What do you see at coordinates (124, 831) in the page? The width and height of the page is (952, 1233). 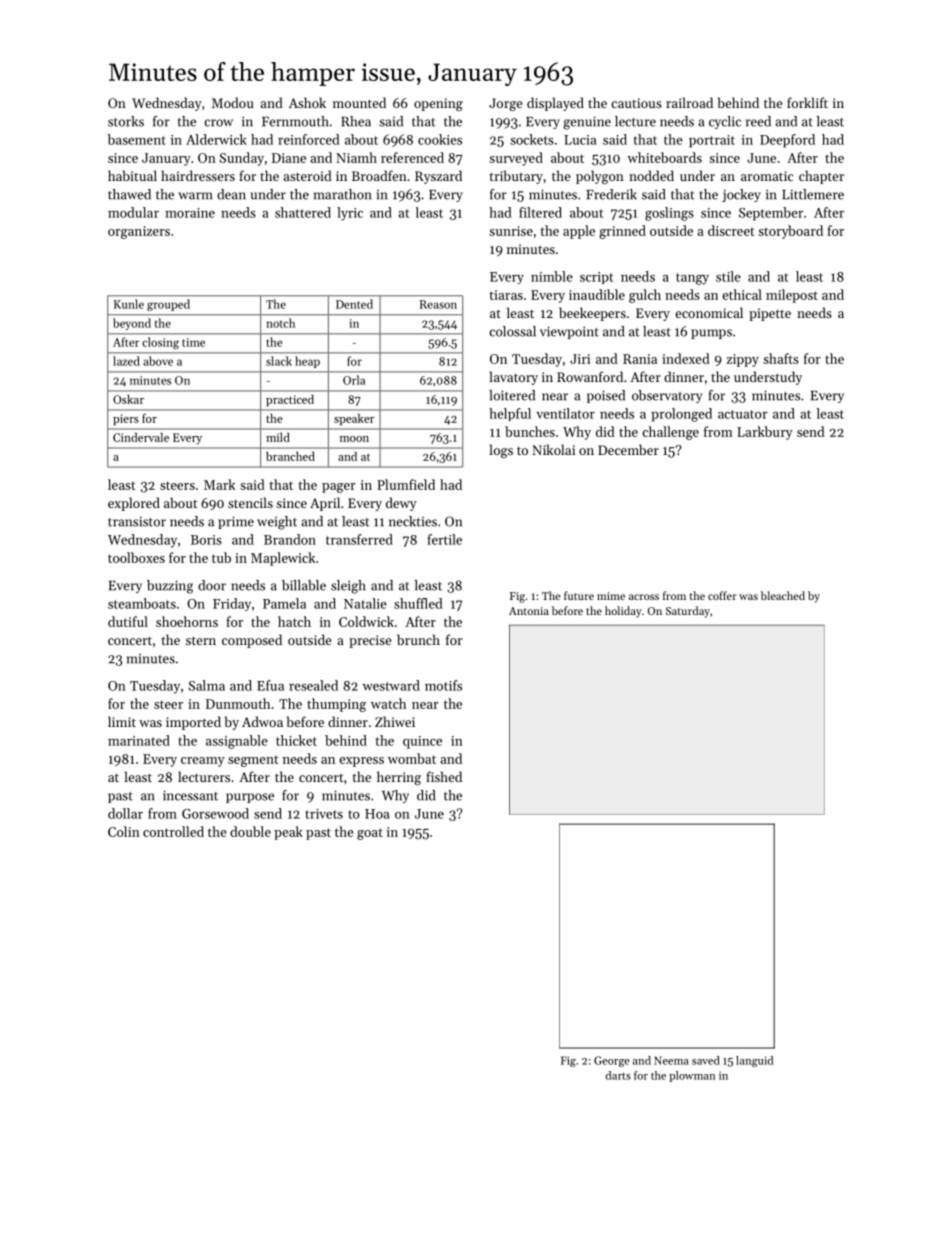 I see `Colin` at bounding box center [124, 831].
